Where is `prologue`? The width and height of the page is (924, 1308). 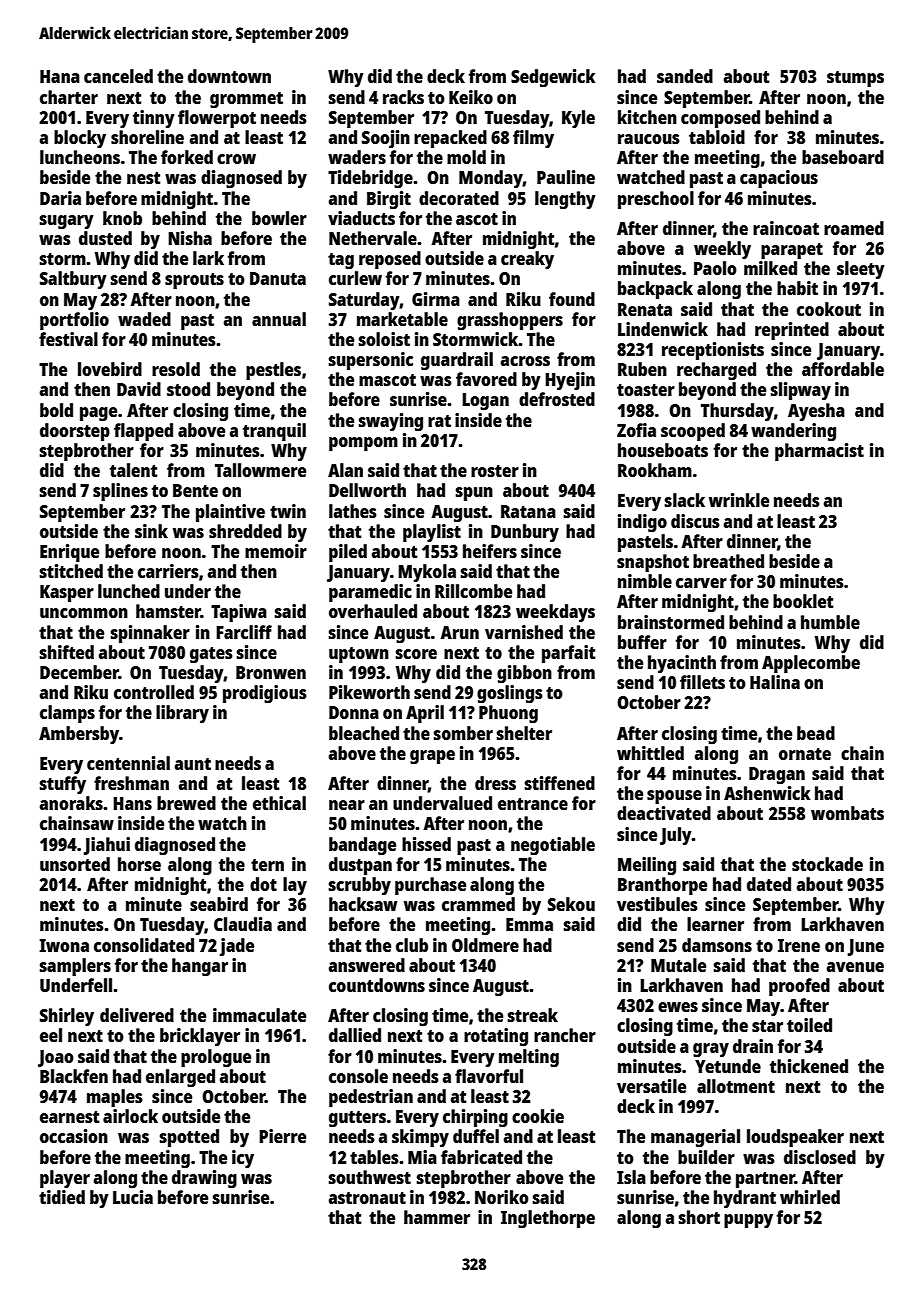
prologue is located at coordinates (216, 1058).
